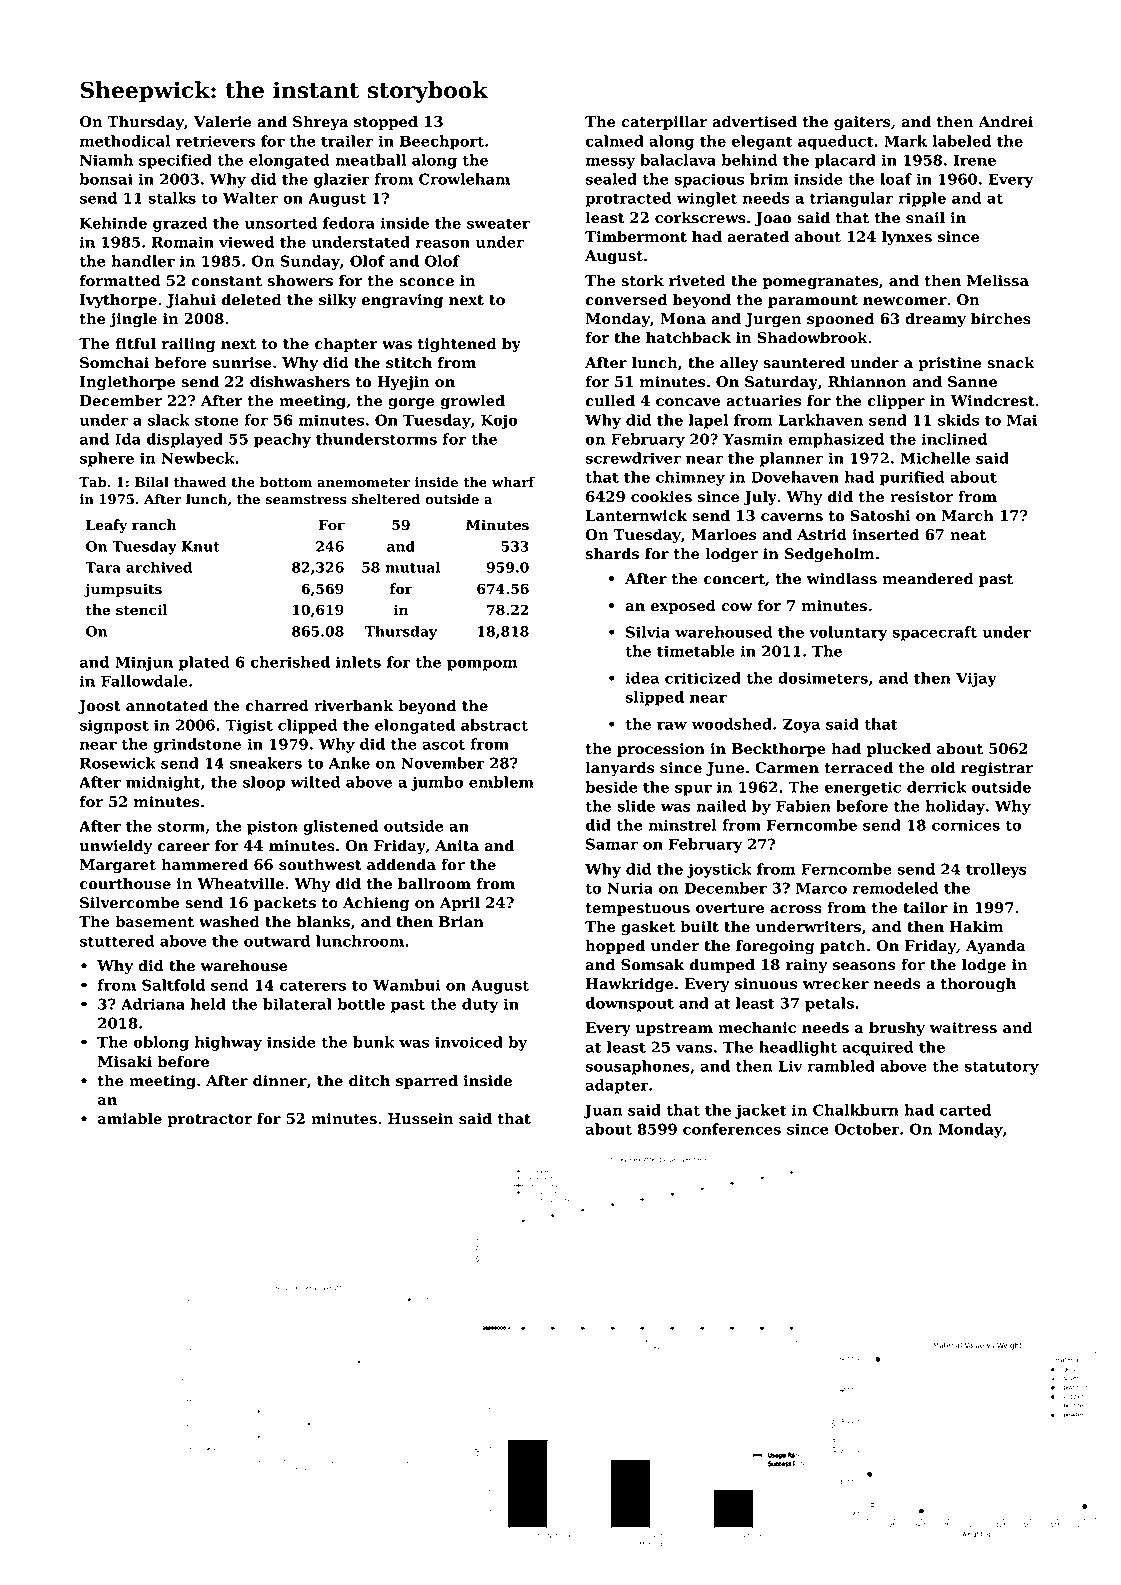 This screenshot has height=1585, width=1121. I want to click on stopped, so click(386, 123).
